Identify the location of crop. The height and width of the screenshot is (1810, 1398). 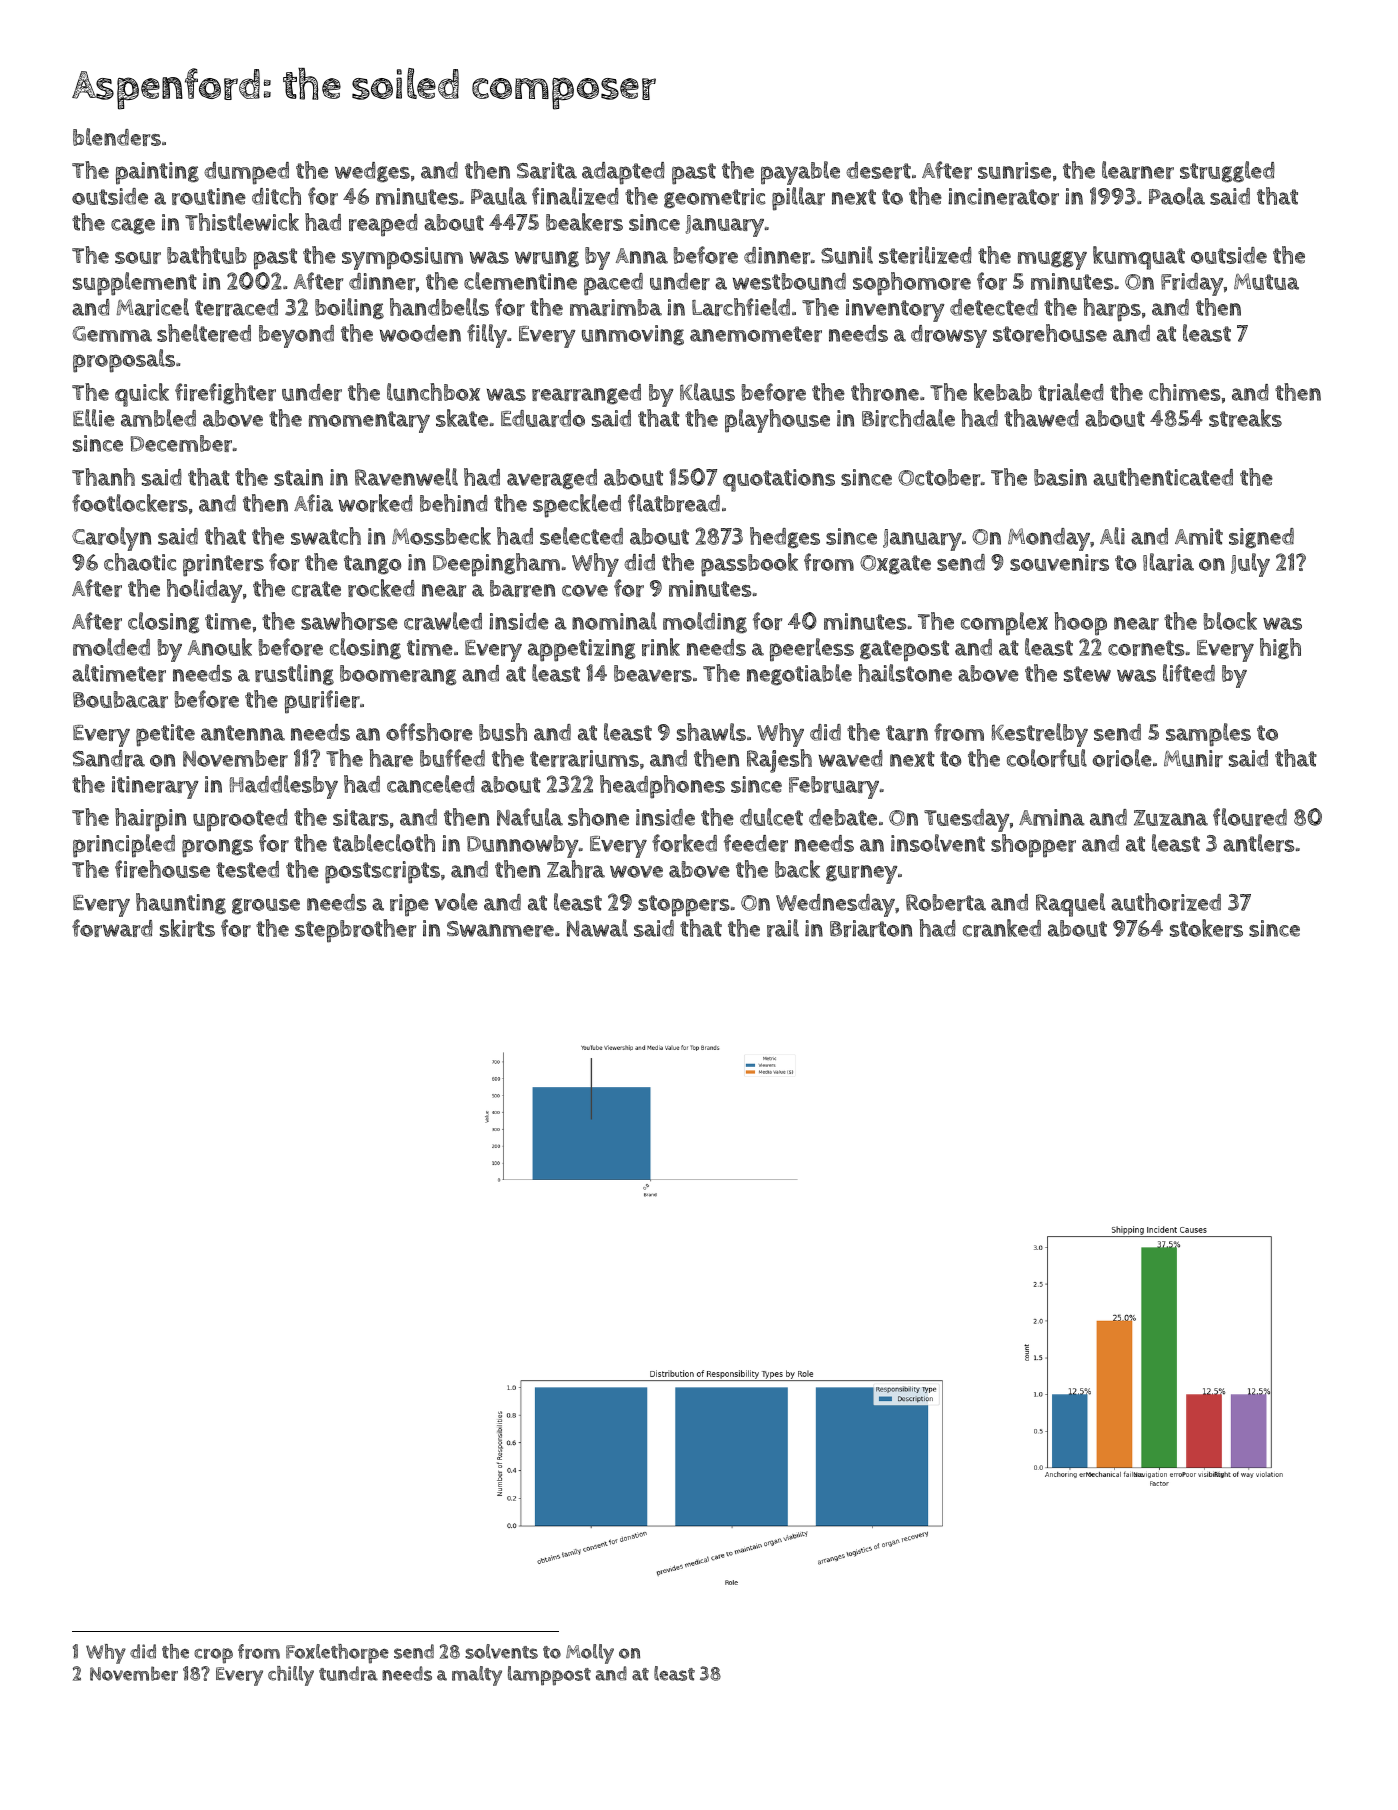
(213, 1656).
